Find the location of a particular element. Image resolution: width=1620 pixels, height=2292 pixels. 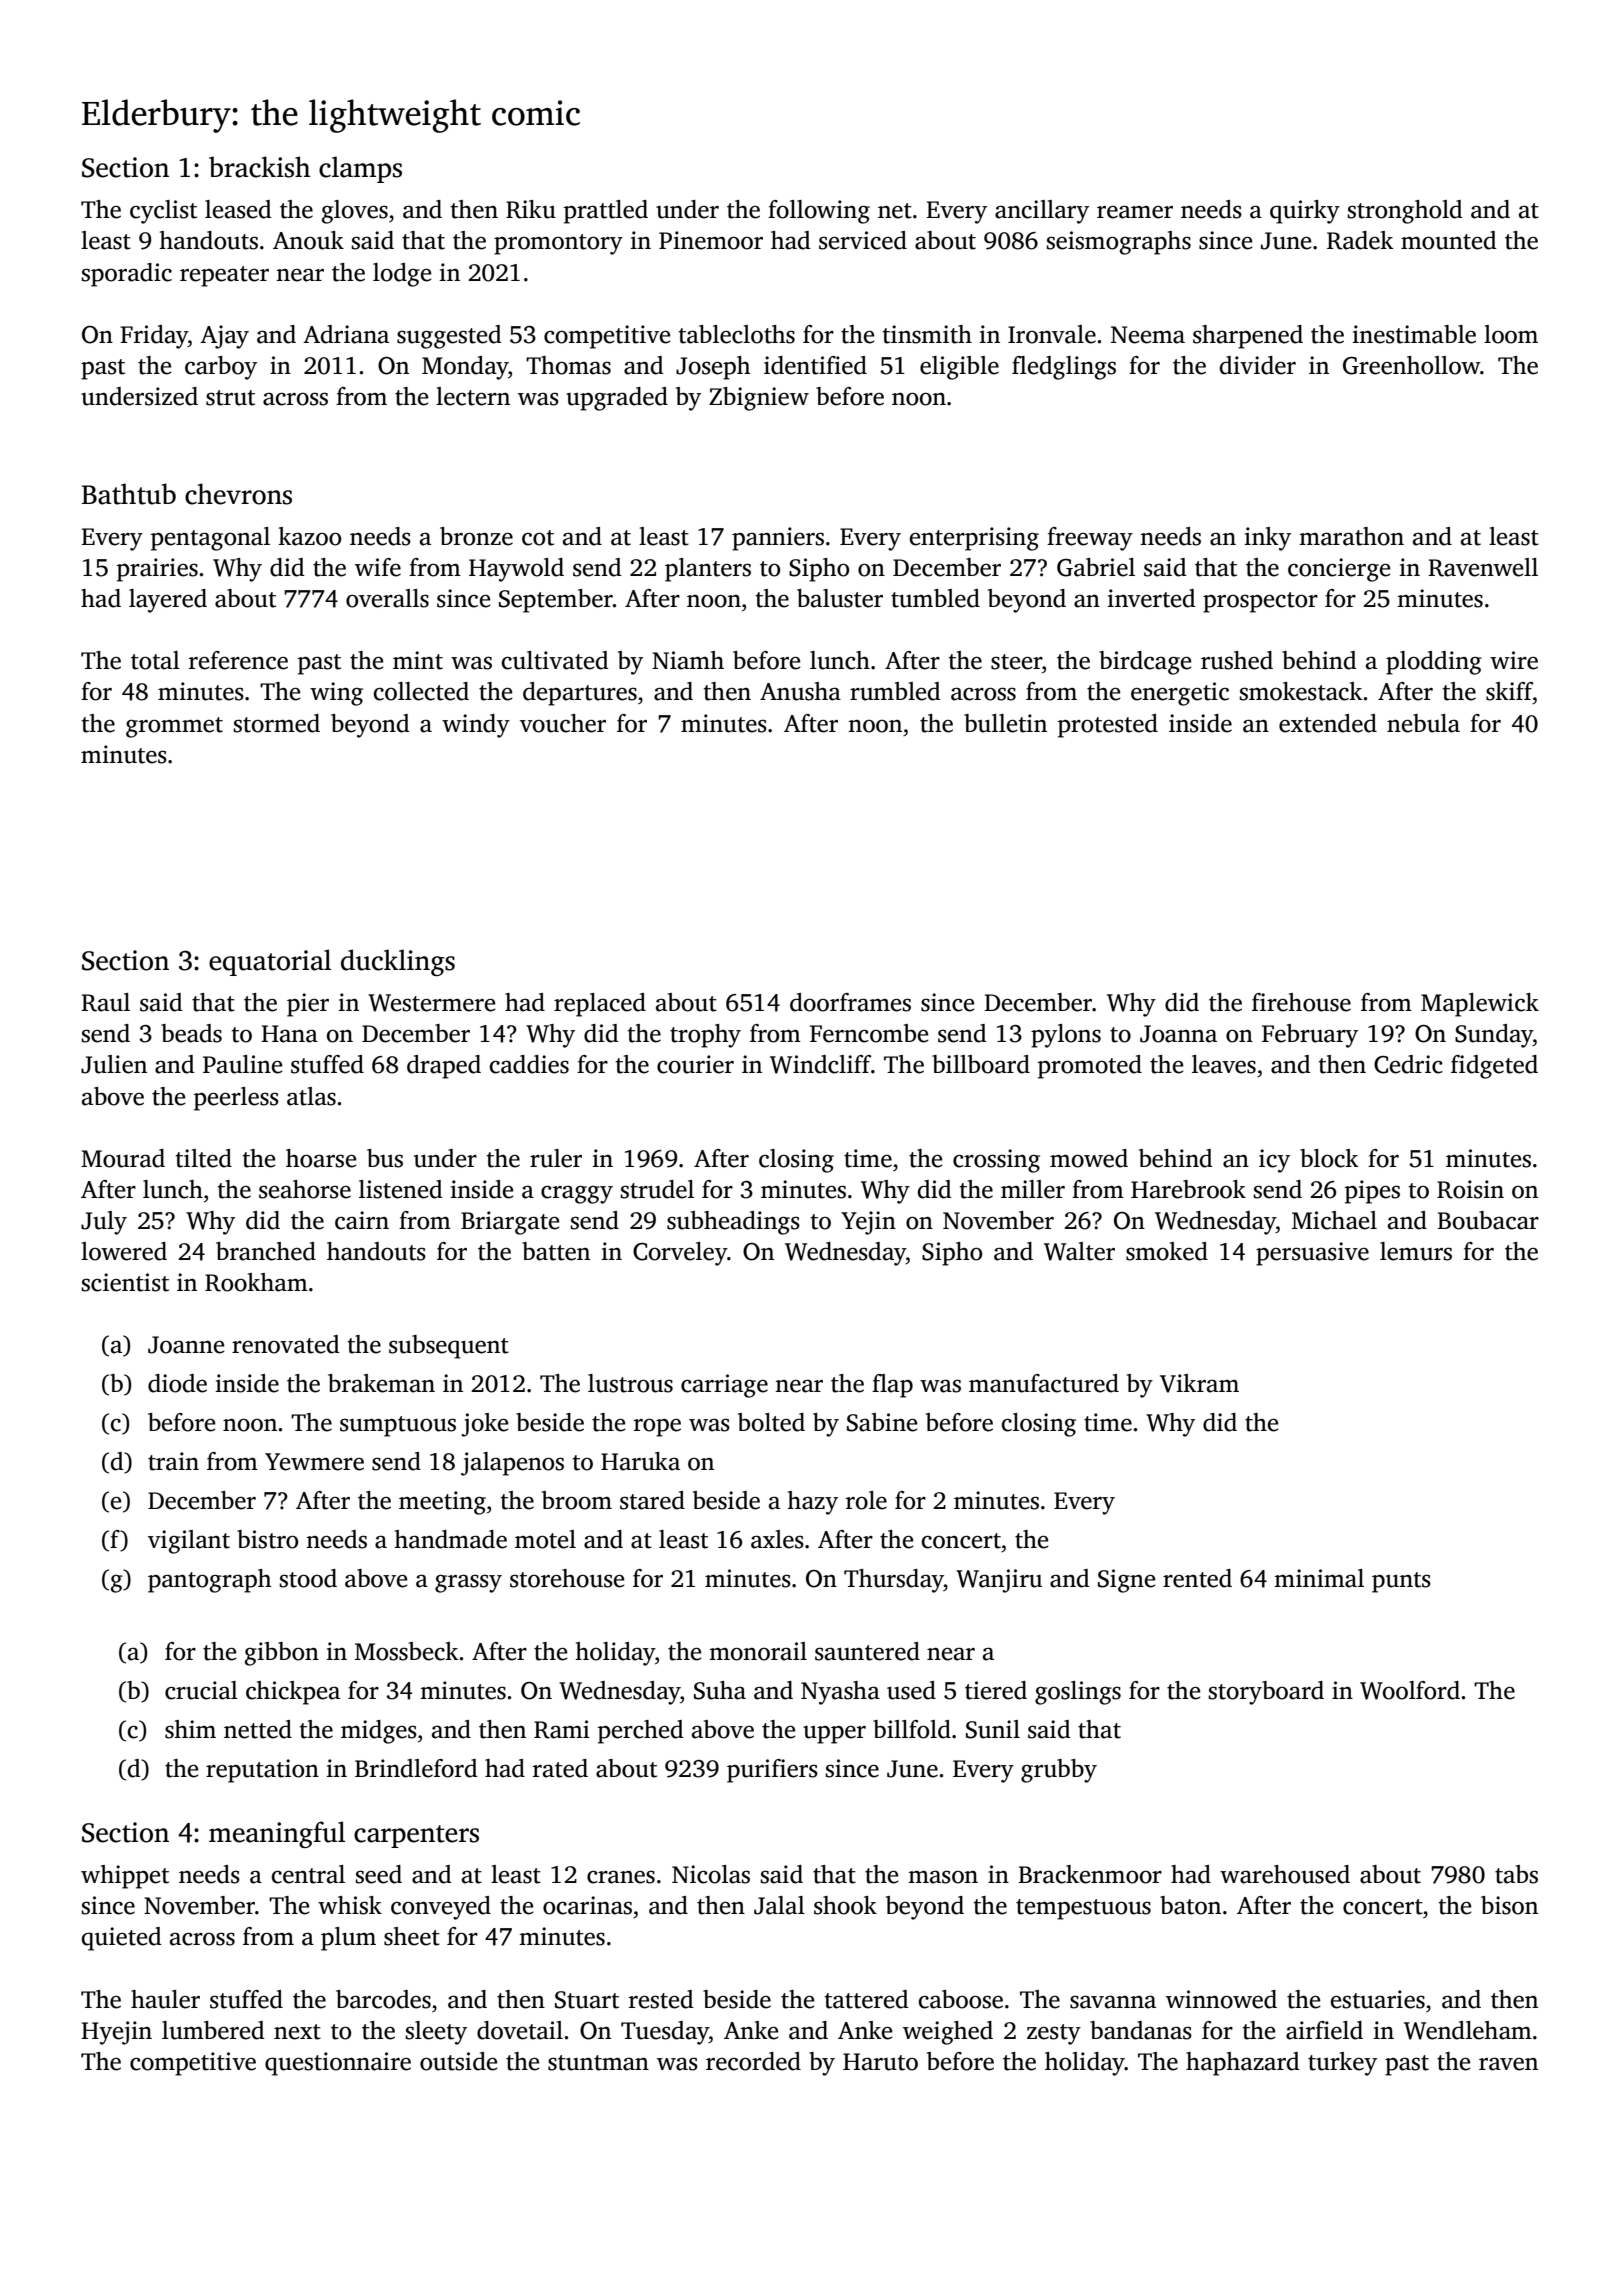

recorded is located at coordinates (753, 2061).
